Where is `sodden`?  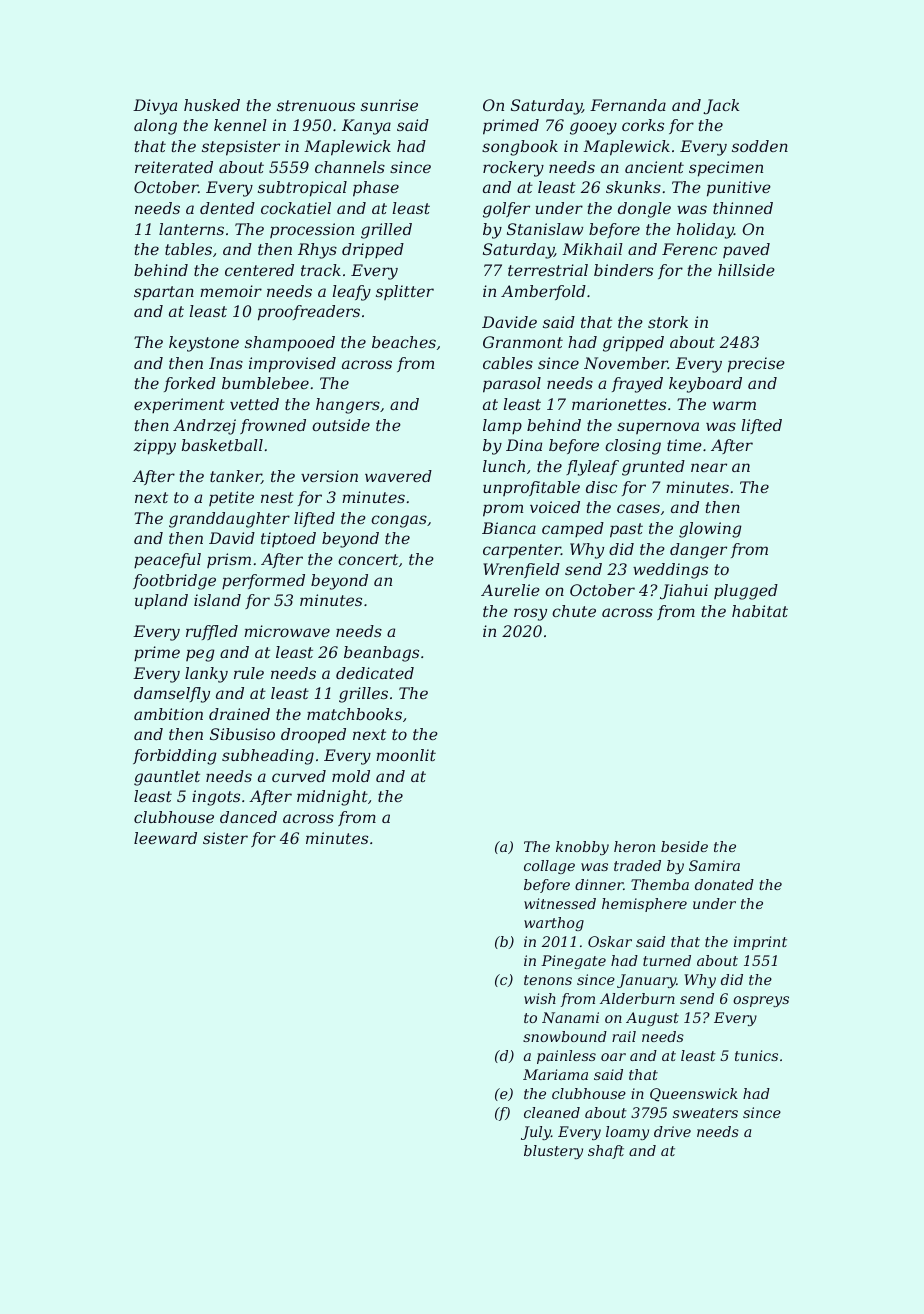 sodden is located at coordinates (760, 146).
